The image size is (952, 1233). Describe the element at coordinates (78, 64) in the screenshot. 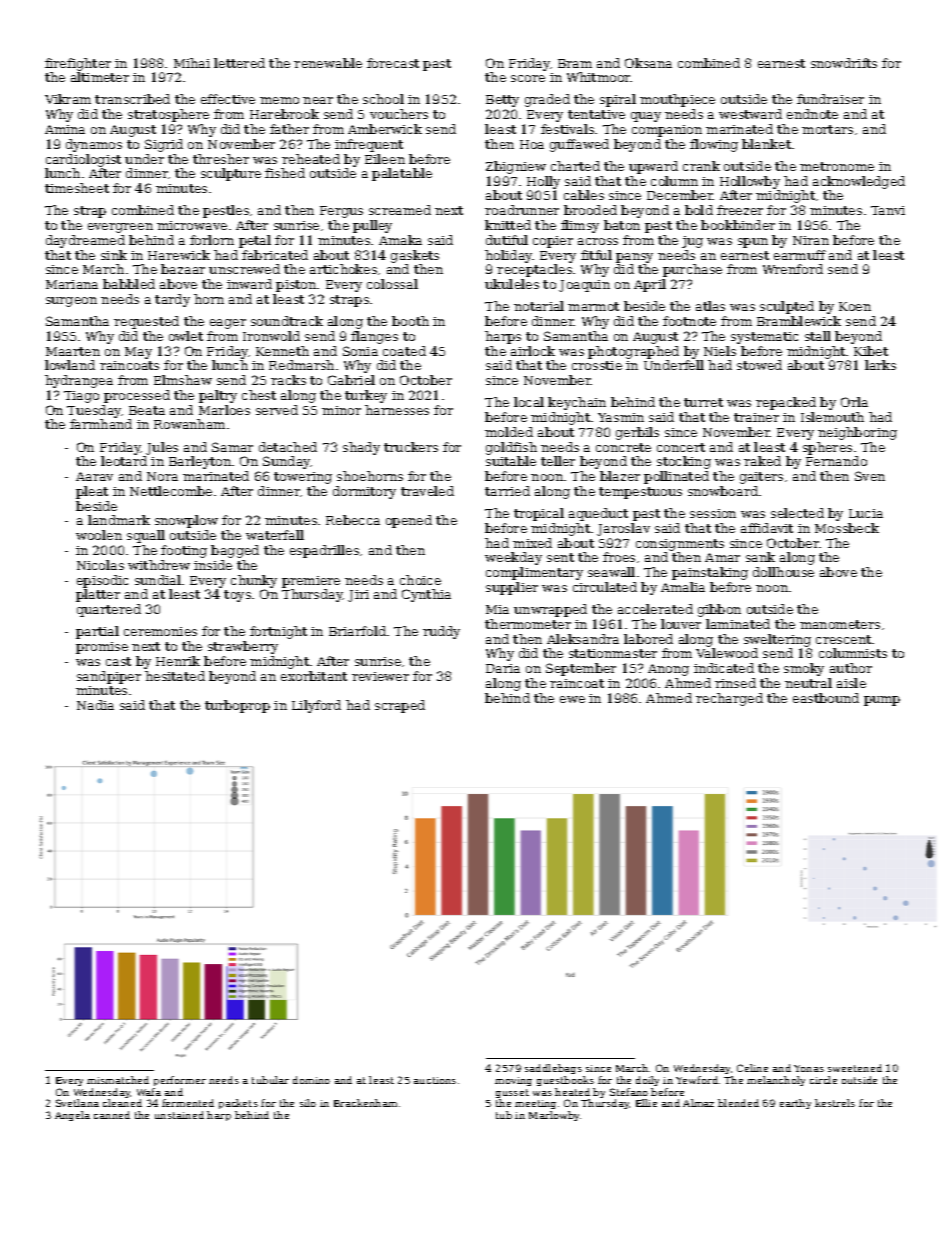

I see `firefighter` at that location.
